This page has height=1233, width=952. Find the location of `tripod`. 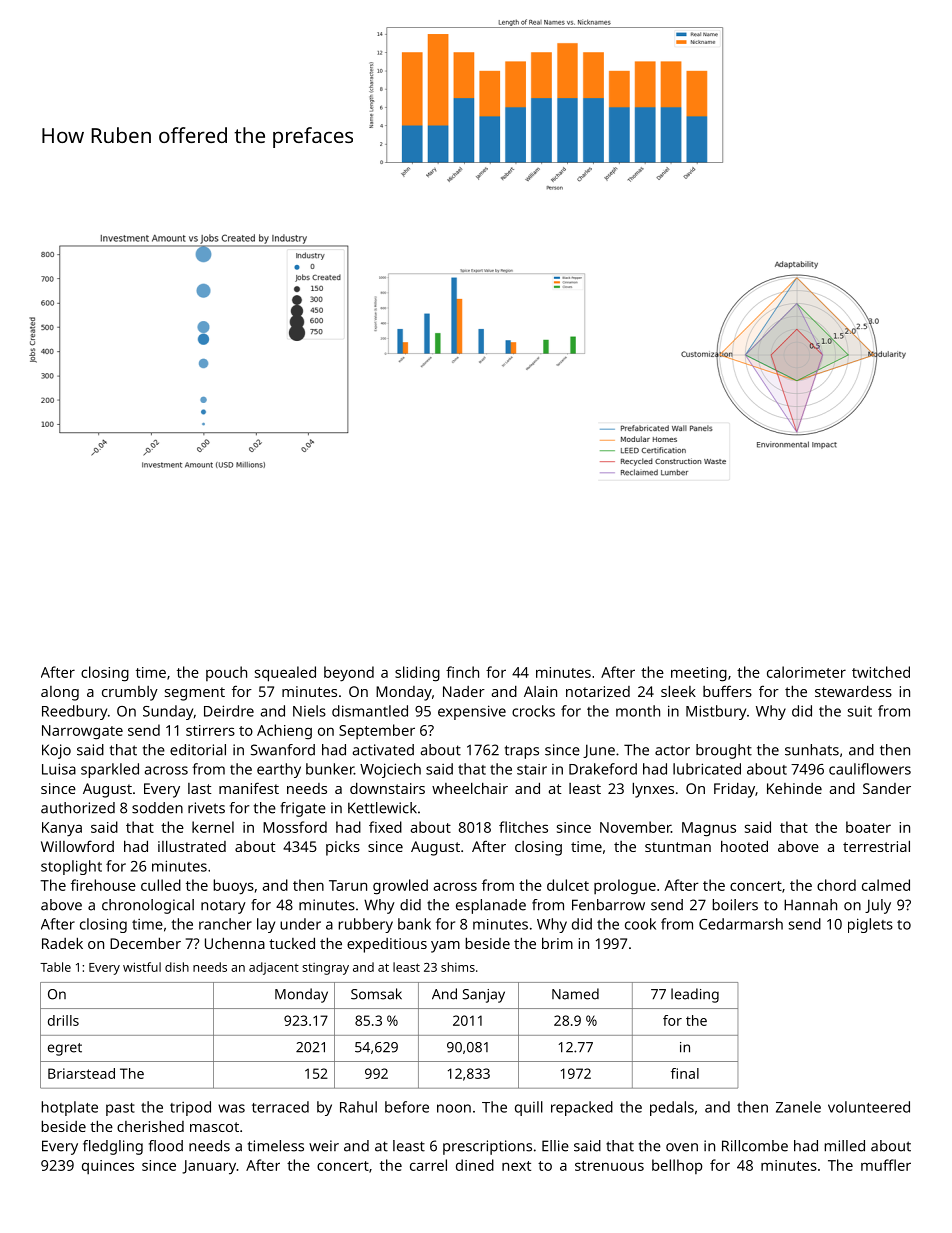

tripod is located at coordinates (190, 1108).
